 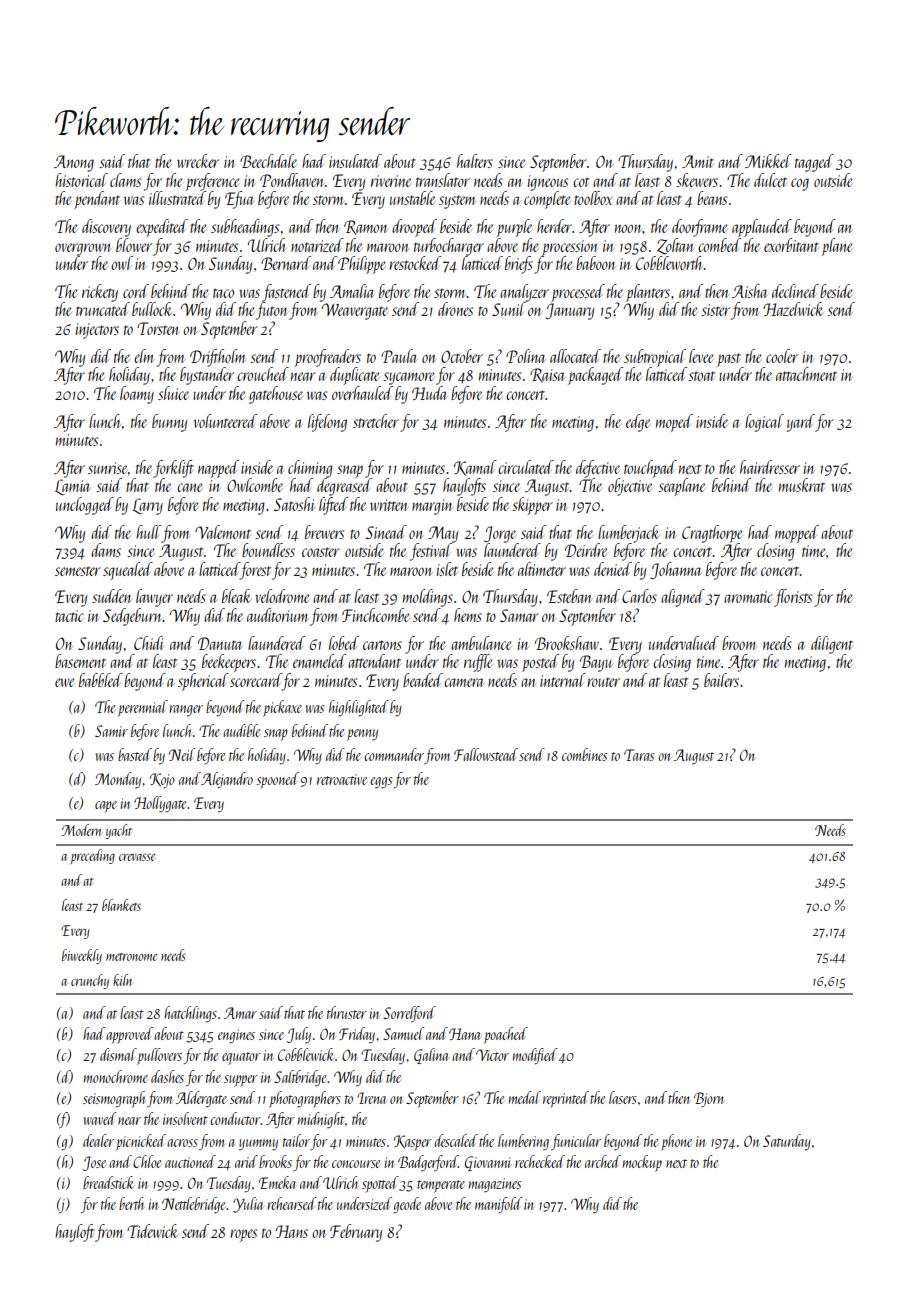 What do you see at coordinates (356, 1164) in the screenshot?
I see `concourse` at bounding box center [356, 1164].
